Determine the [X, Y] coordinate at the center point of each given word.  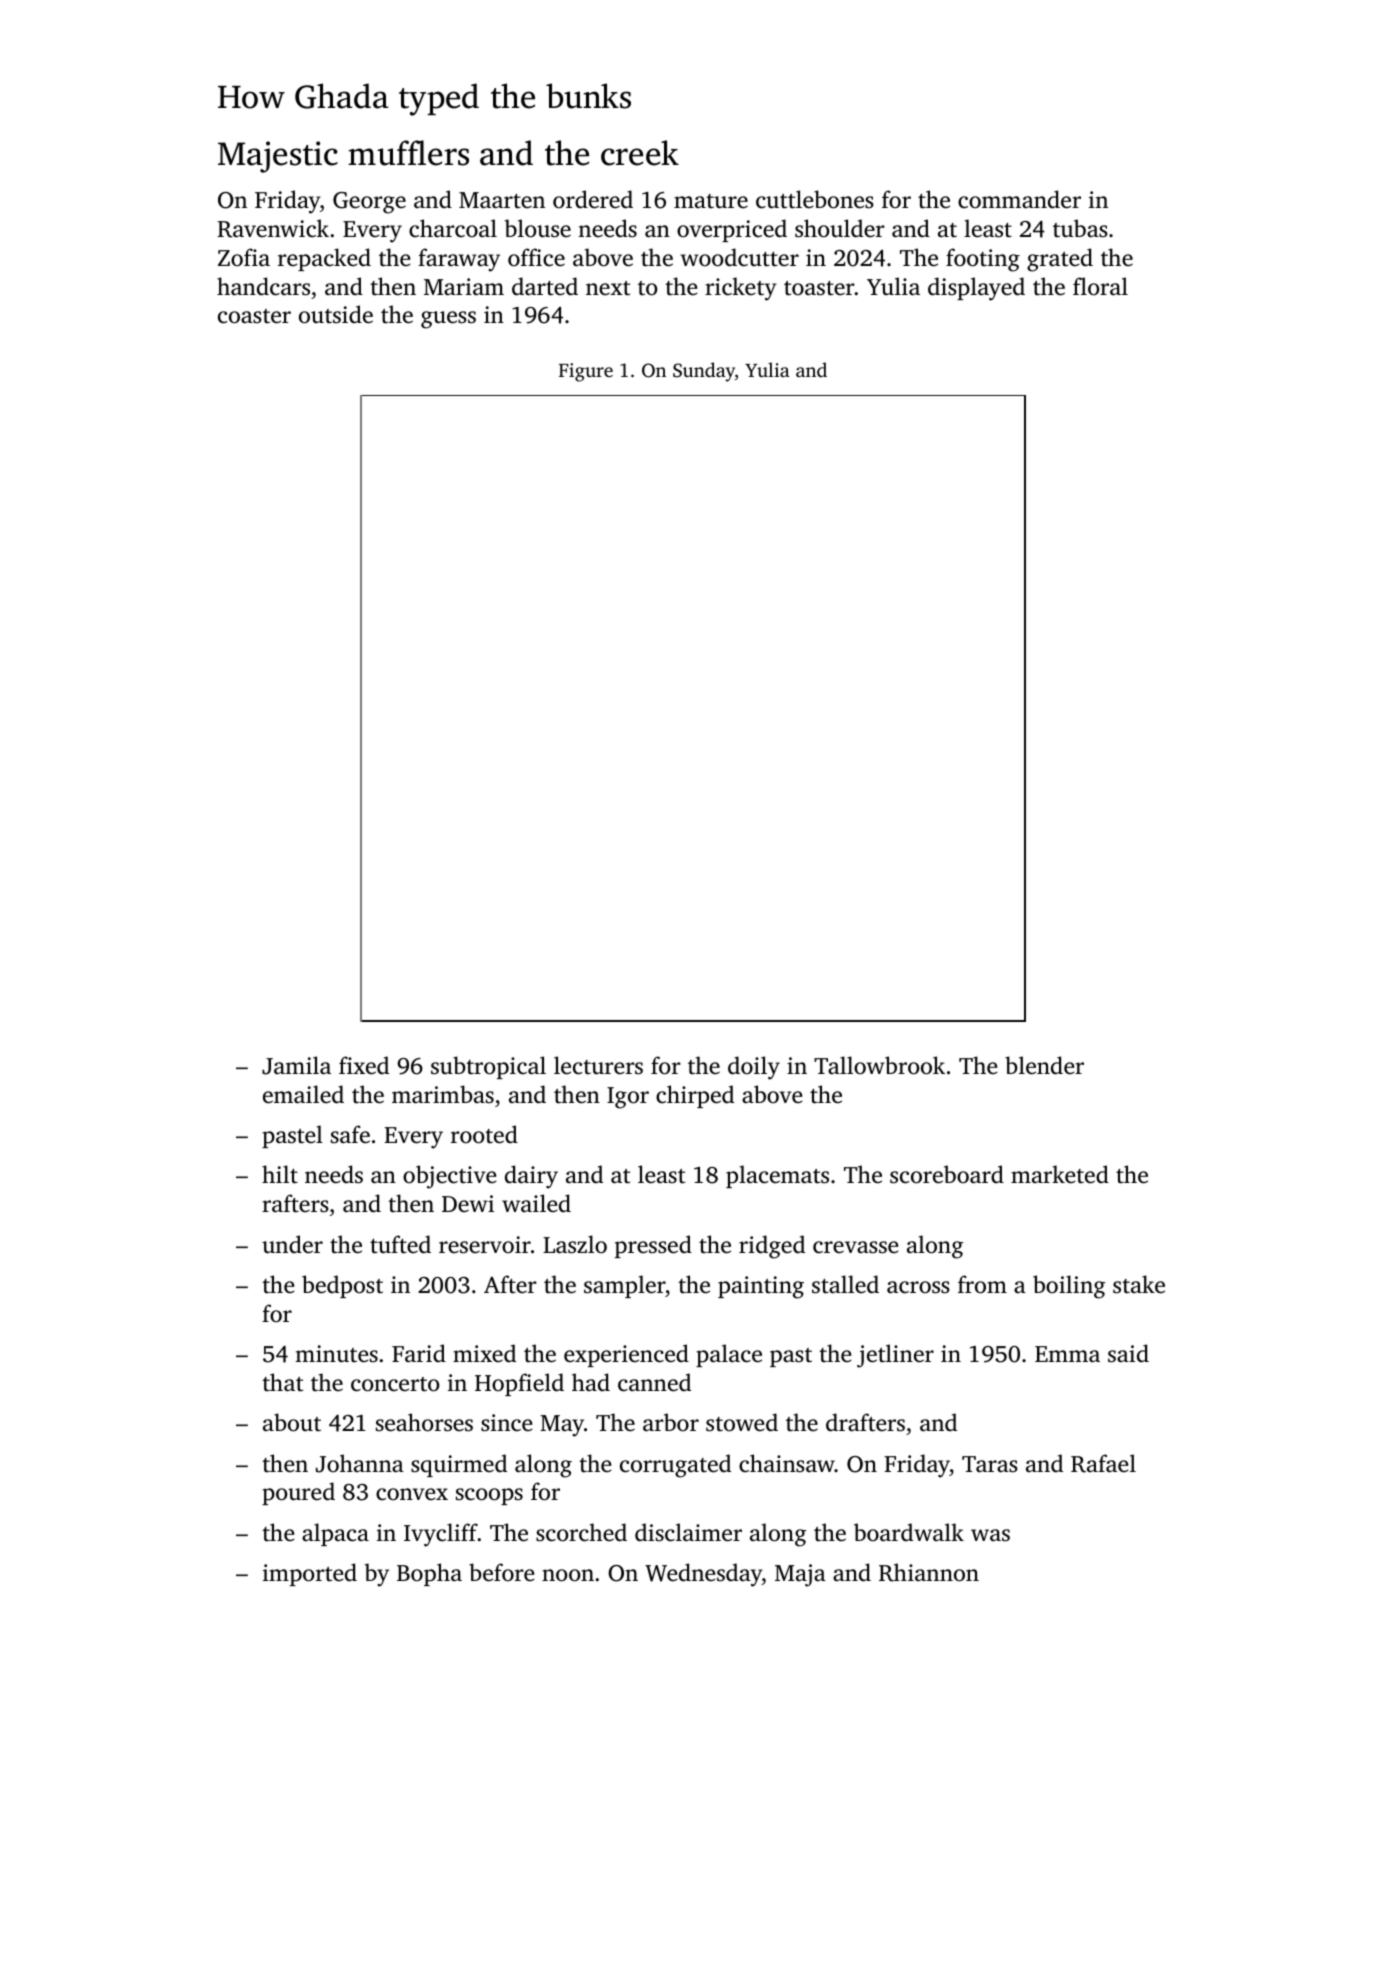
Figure [586, 372]
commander [1019, 199]
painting [761, 1287]
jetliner [895, 1356]
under [292, 1244]
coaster [254, 316]
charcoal [453, 228]
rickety [741, 289]
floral [1100, 286]
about [292, 1422]
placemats [777, 1176]
